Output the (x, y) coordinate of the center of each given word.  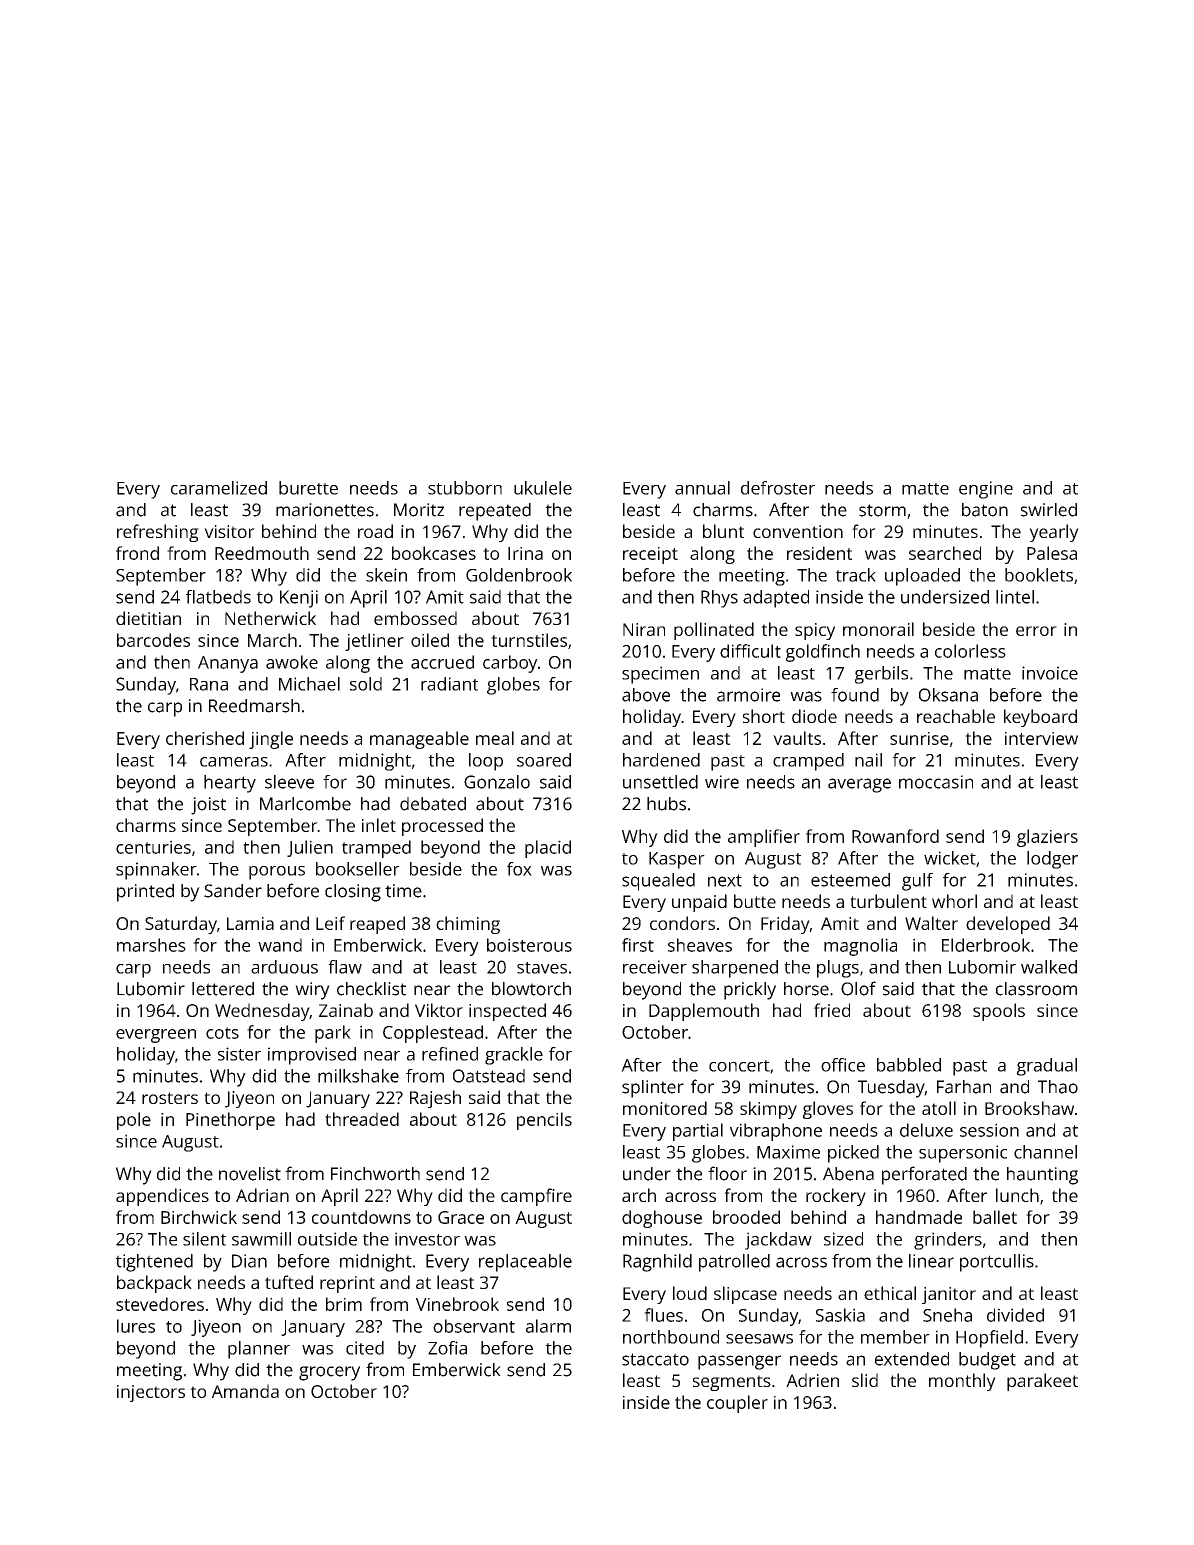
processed (442, 827)
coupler (737, 1404)
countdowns (361, 1217)
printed (145, 893)
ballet (995, 1217)
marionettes (325, 510)
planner (259, 1350)
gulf (917, 882)
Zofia (447, 1348)
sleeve (289, 782)
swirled (1049, 510)
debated (433, 804)
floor (727, 1173)
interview (1041, 738)
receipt (650, 555)
